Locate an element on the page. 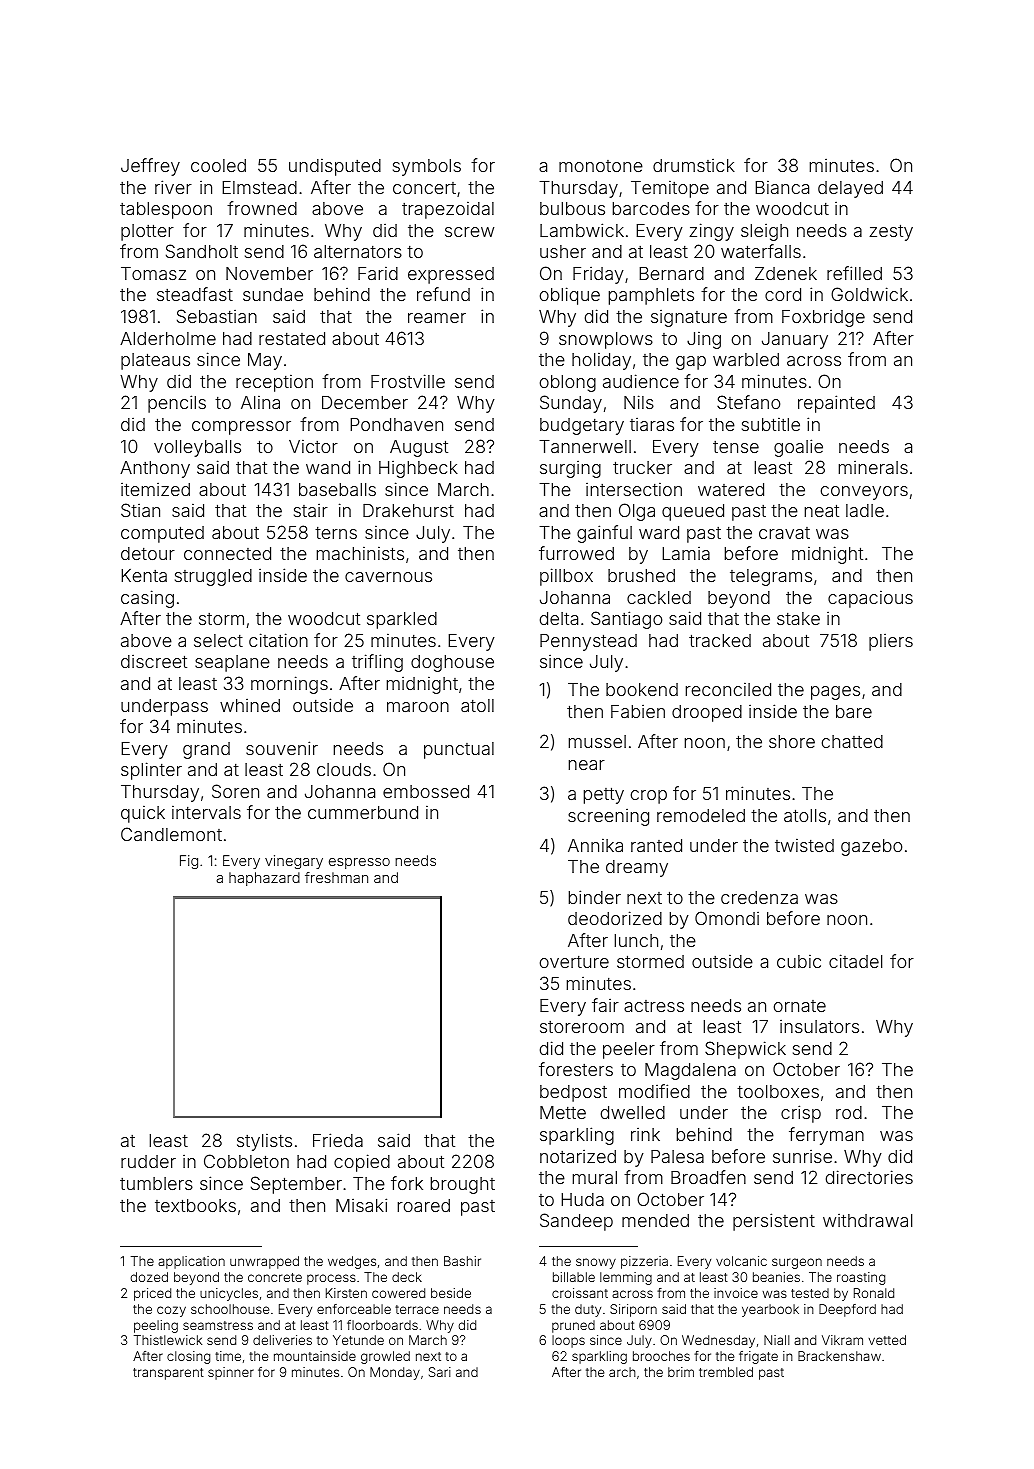 The image size is (1034, 1469). monotone is located at coordinates (601, 166).
